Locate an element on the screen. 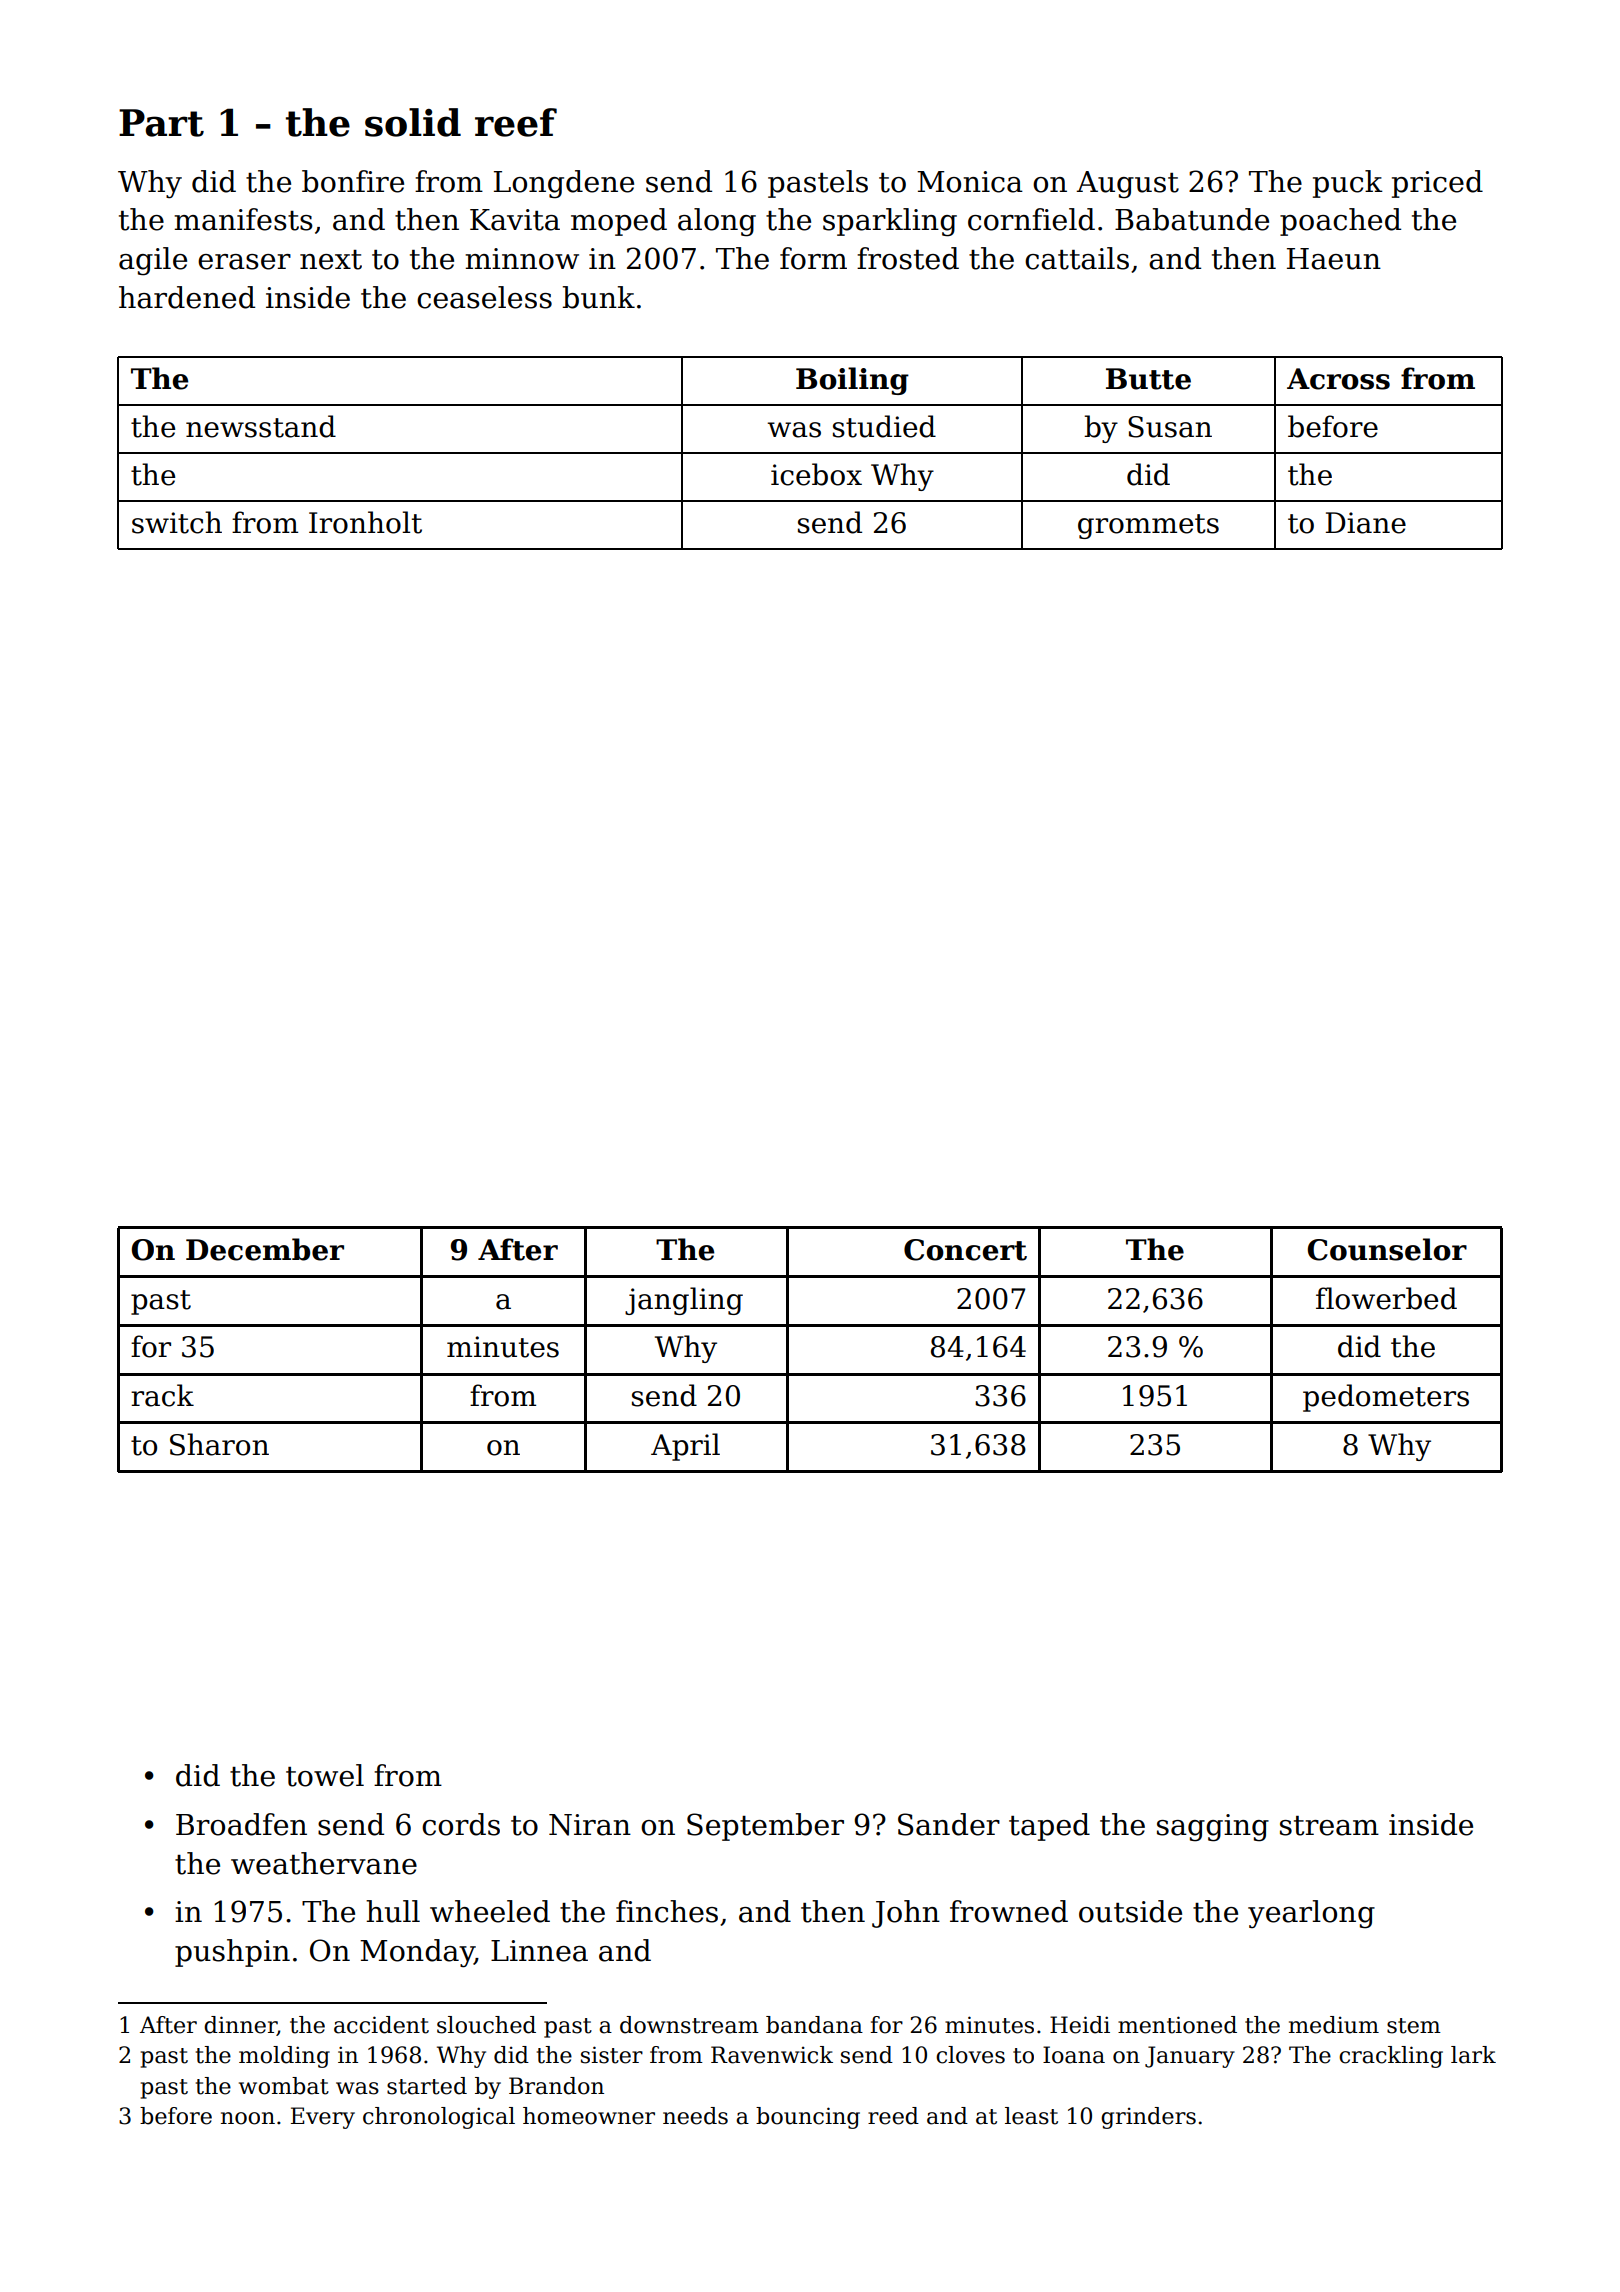  Diane is located at coordinates (1366, 523).
